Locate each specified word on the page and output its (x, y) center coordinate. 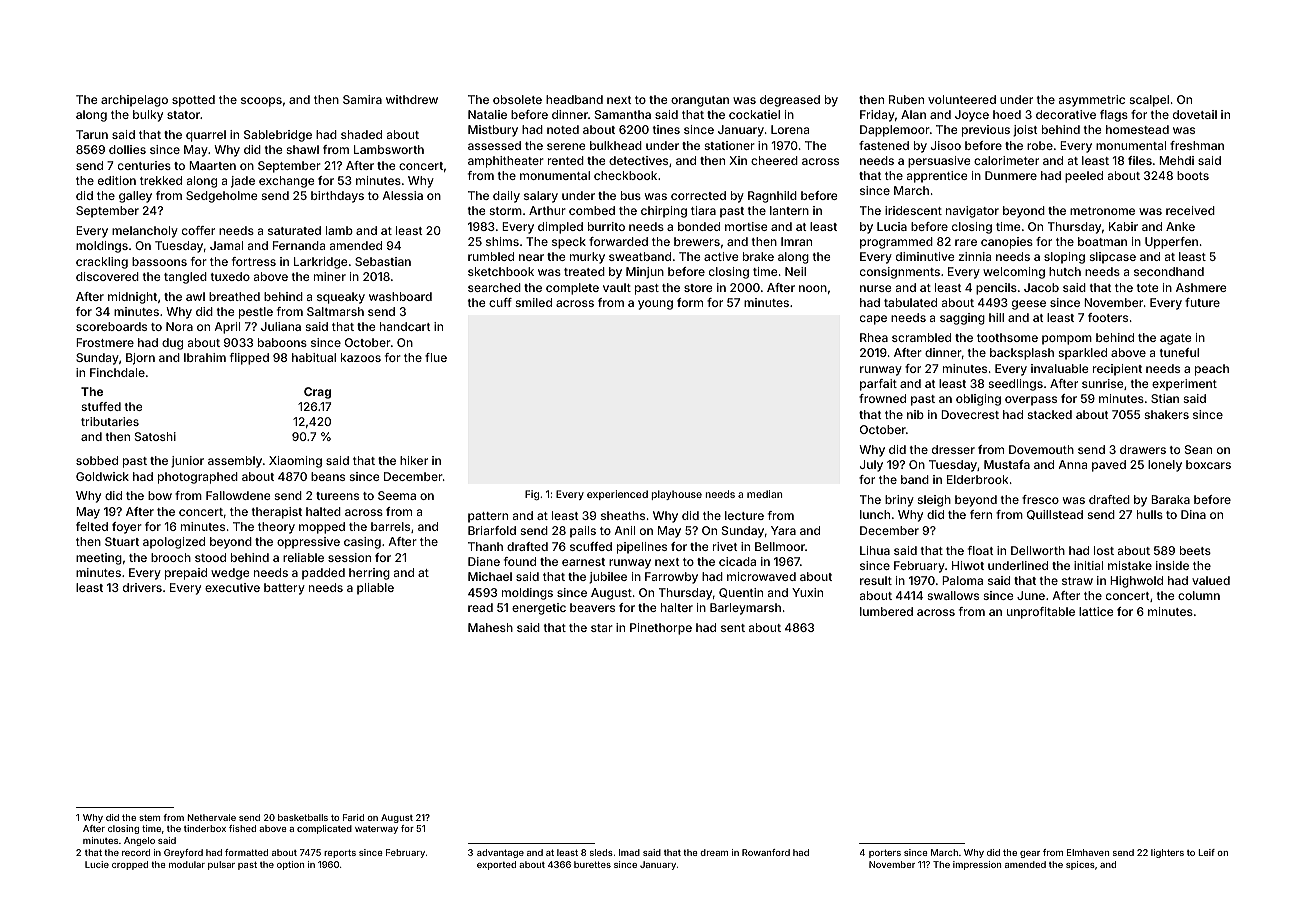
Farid (353, 817)
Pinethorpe (661, 629)
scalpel (1149, 101)
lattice (1096, 611)
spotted (193, 101)
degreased (790, 101)
